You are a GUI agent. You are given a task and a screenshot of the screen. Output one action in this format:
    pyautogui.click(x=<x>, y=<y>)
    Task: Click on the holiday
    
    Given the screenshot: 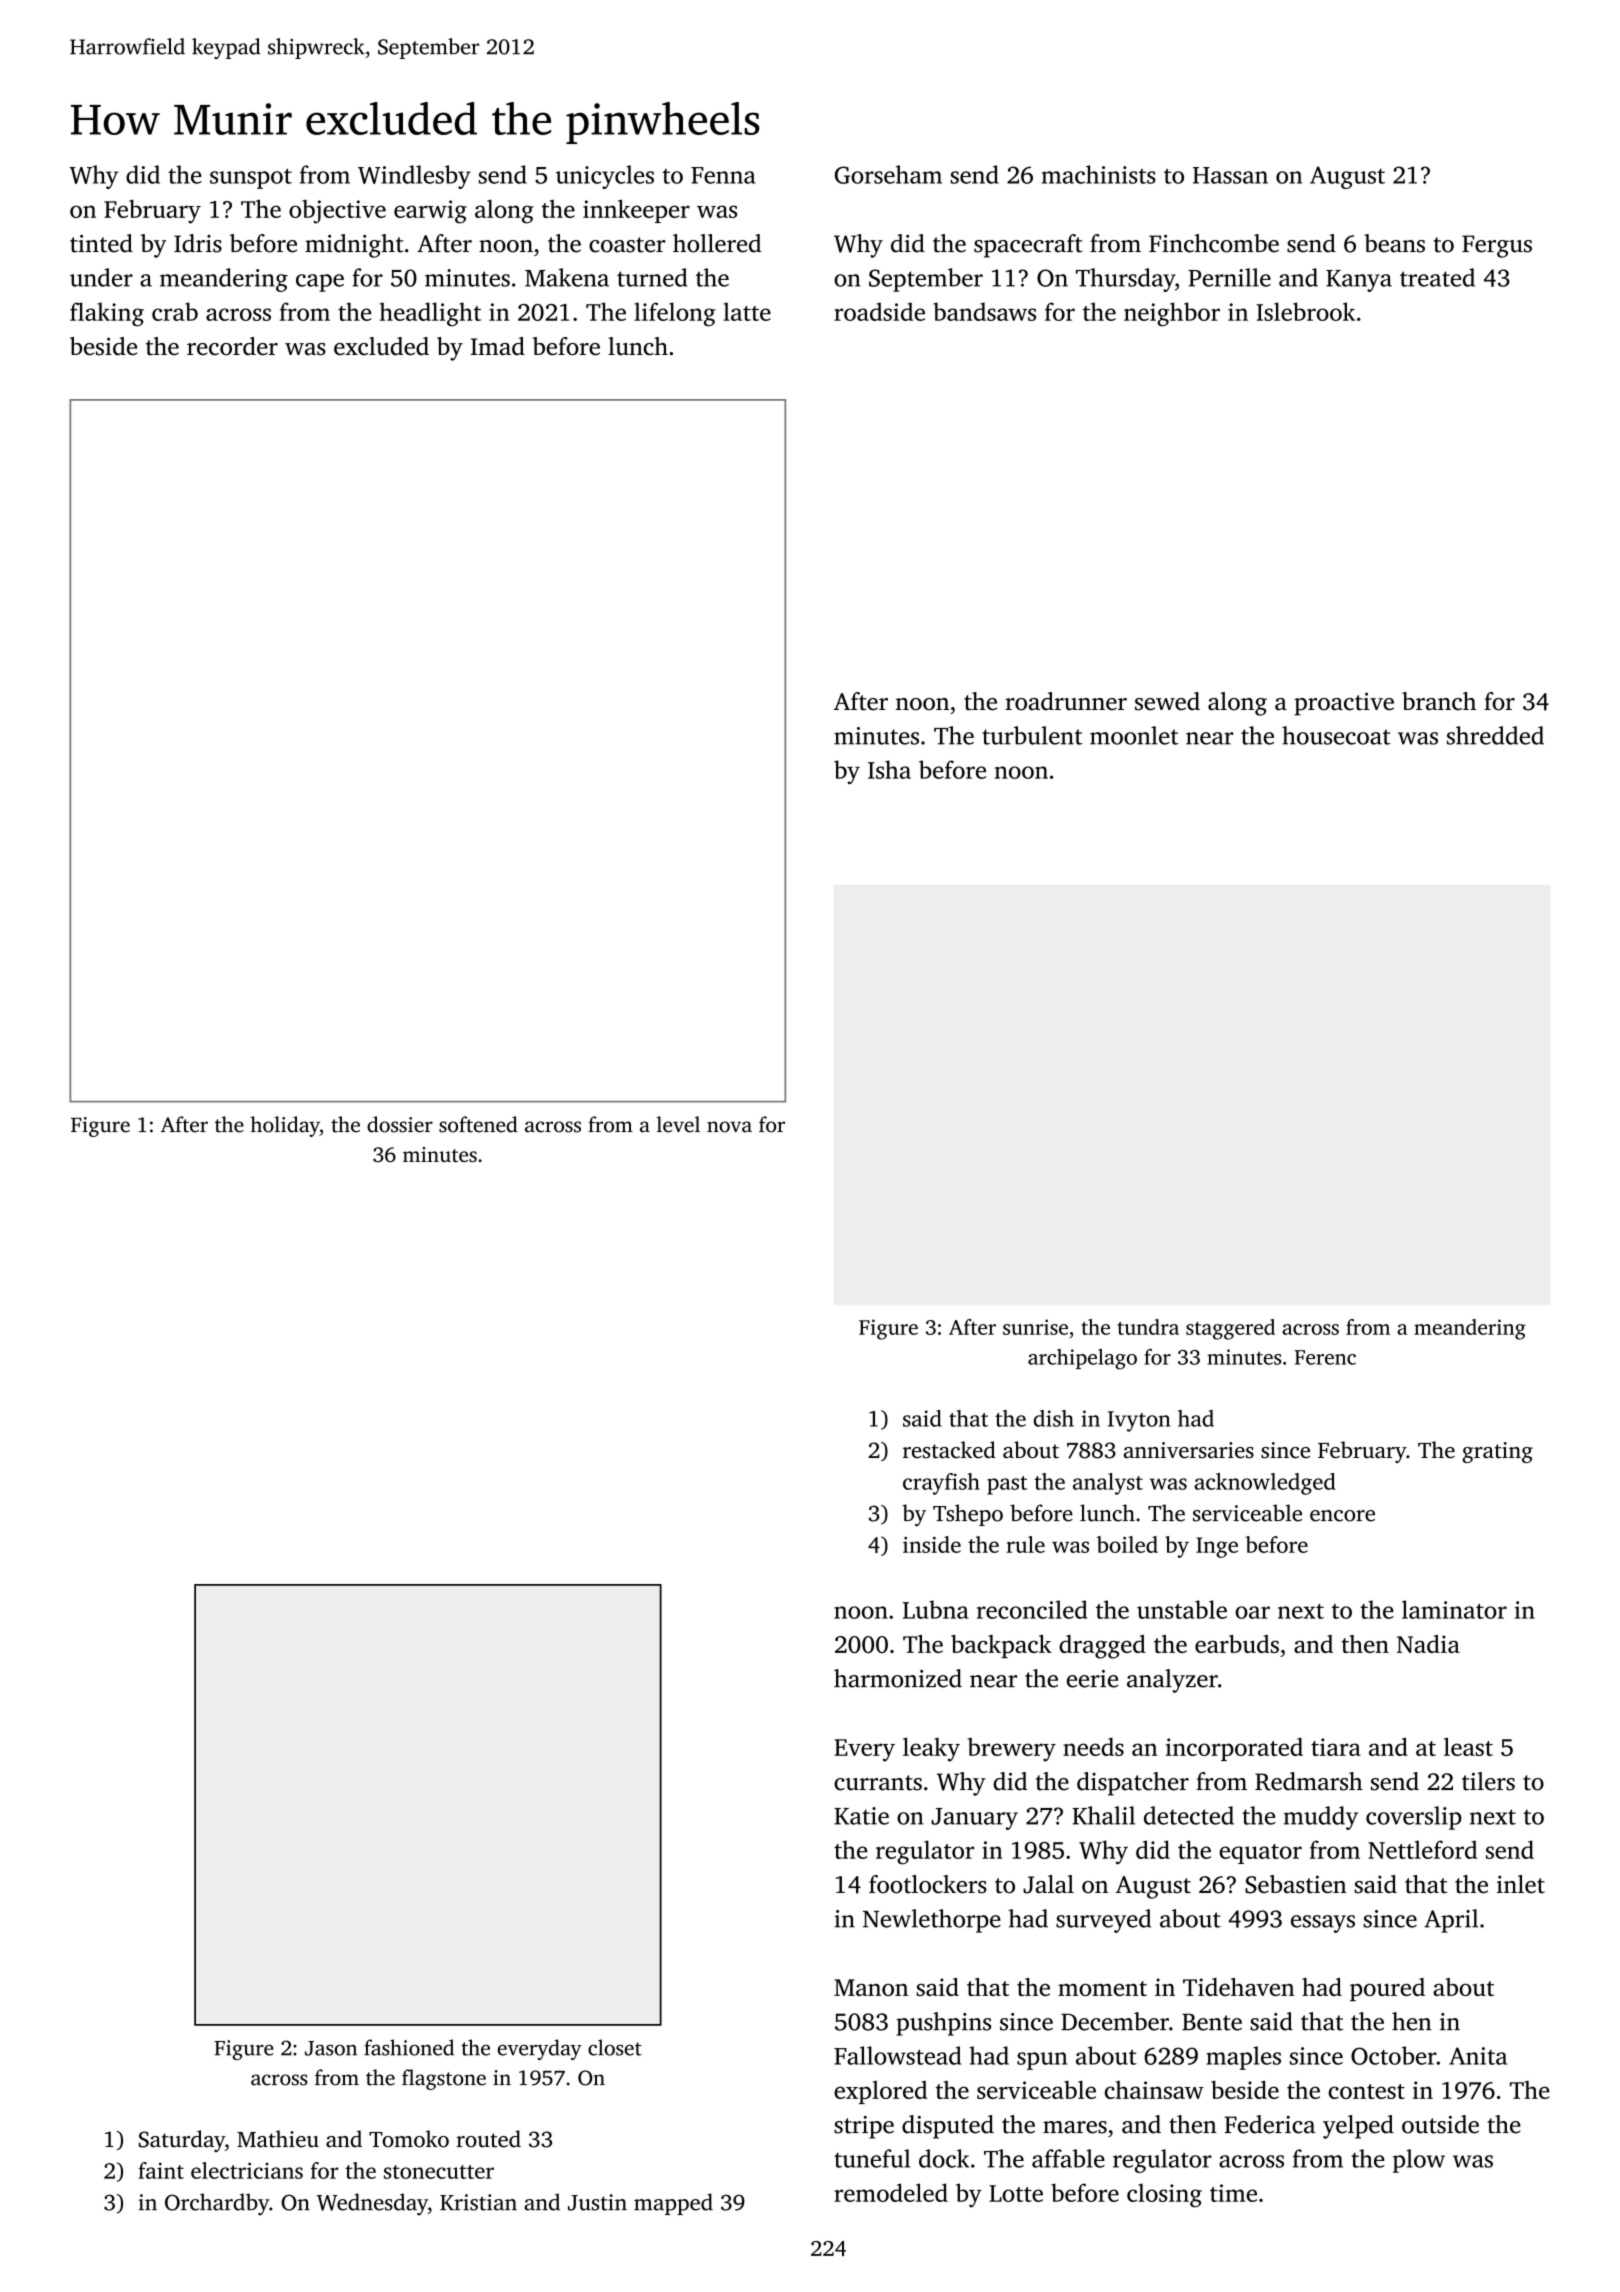 What is the action you would take?
    pyautogui.click(x=285, y=1126)
